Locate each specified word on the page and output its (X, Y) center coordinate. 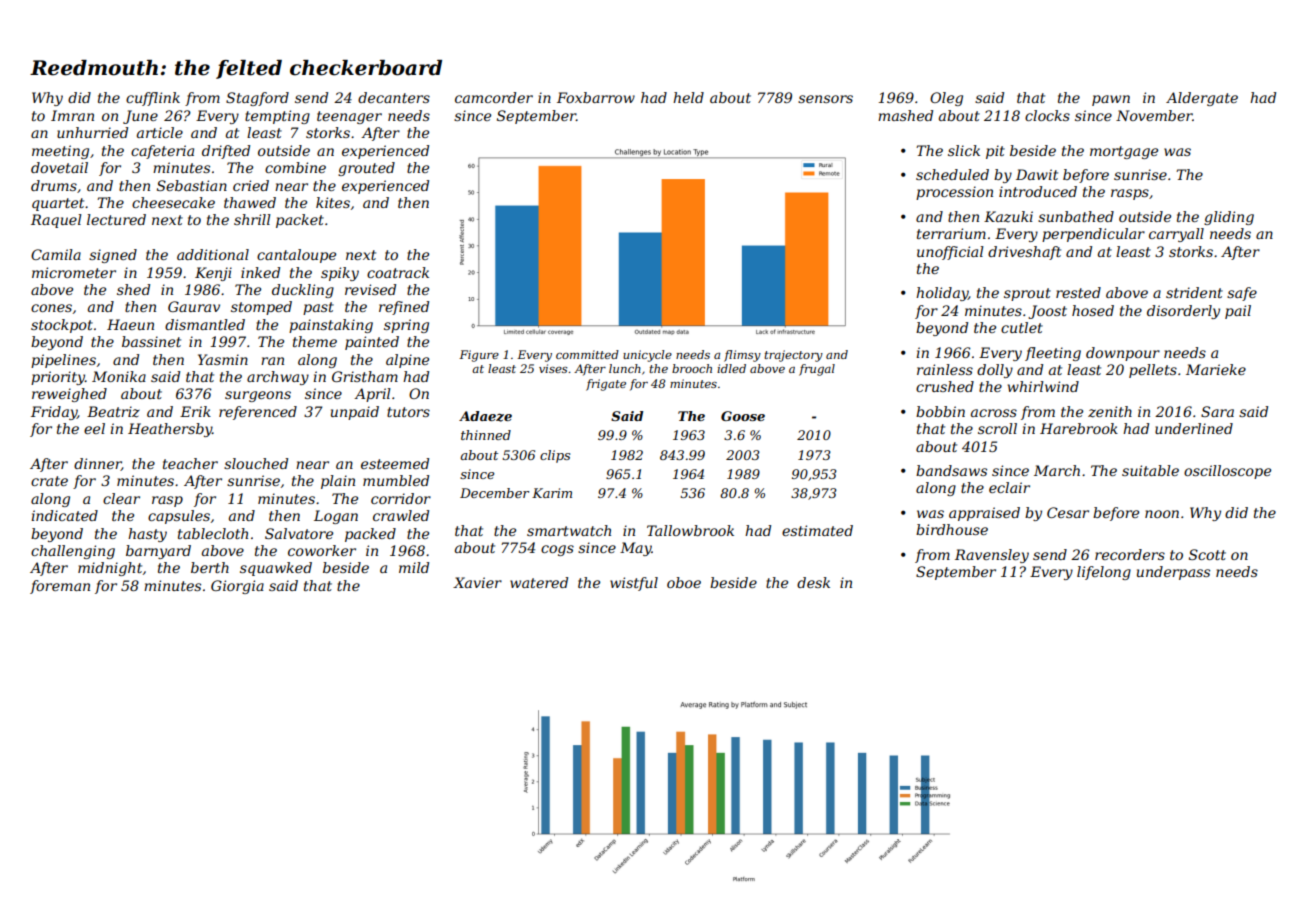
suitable (1150, 470)
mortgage (1124, 152)
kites (333, 202)
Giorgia (237, 587)
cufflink (153, 99)
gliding (1229, 218)
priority (58, 378)
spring (406, 326)
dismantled (205, 324)
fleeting (1053, 354)
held (688, 97)
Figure (479, 356)
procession (954, 193)
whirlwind (1043, 386)
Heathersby (170, 430)
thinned (486, 435)
